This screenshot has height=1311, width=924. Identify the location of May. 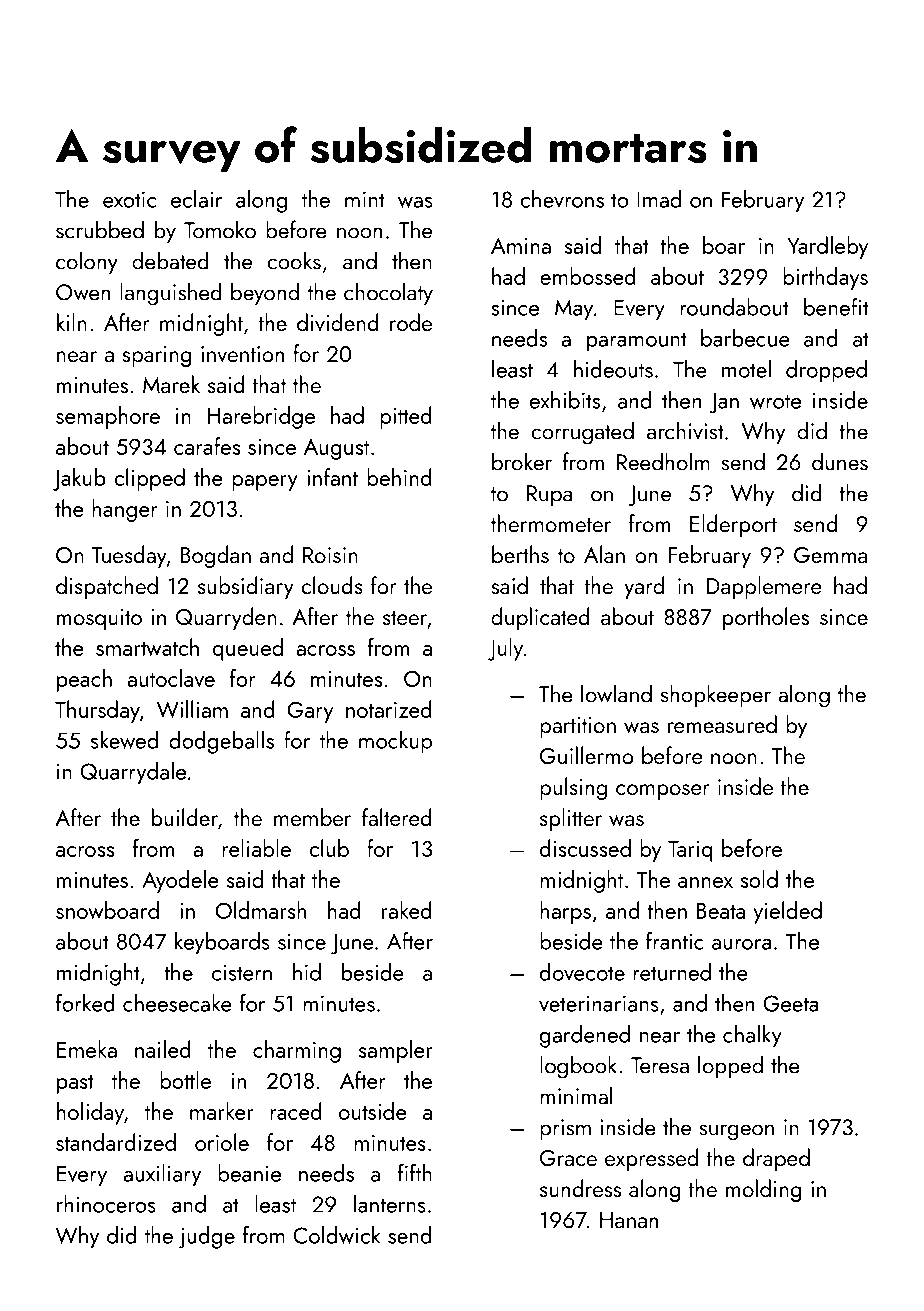
(574, 310).
